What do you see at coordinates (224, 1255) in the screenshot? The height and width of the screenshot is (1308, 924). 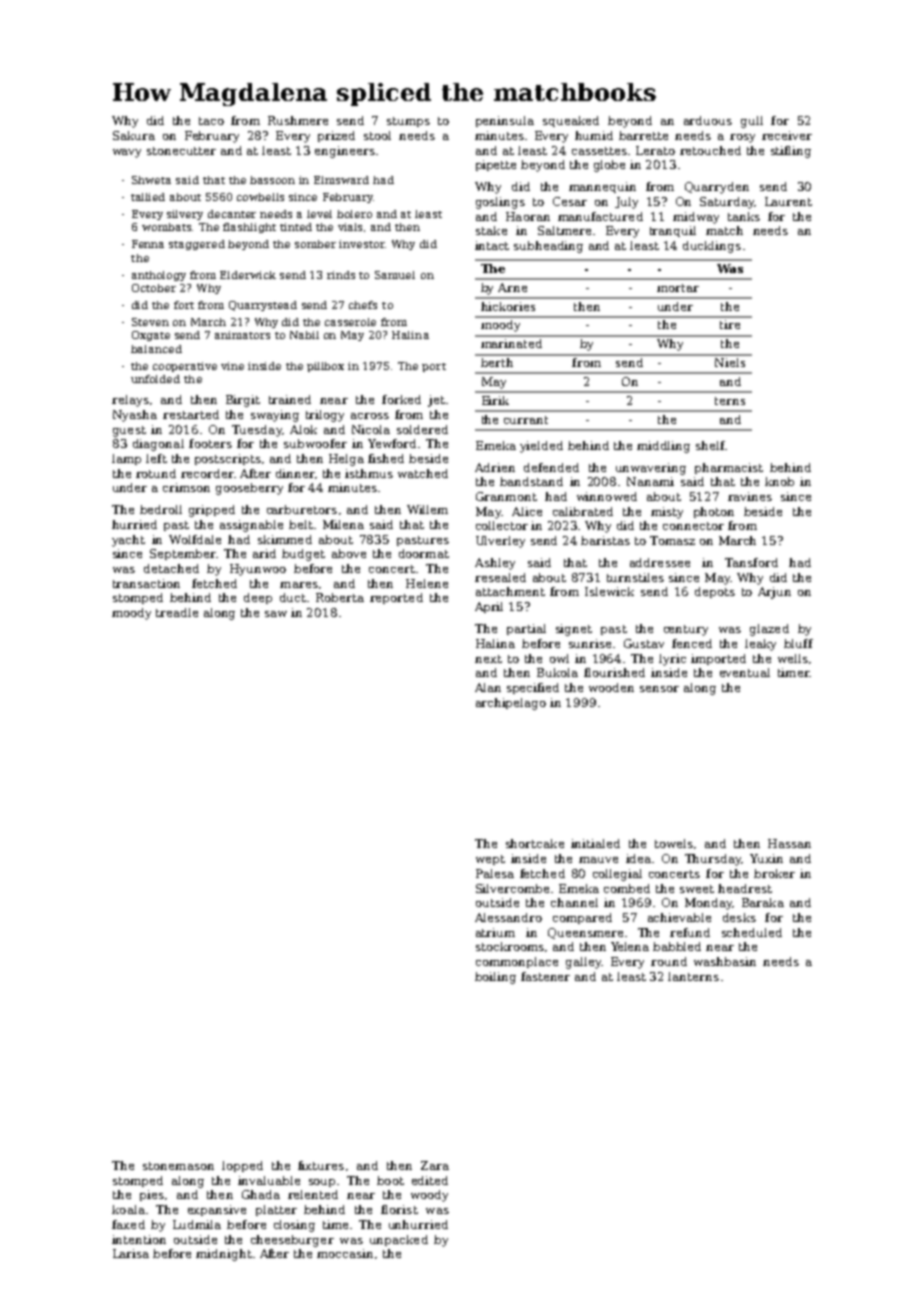 I see `midnight` at bounding box center [224, 1255].
